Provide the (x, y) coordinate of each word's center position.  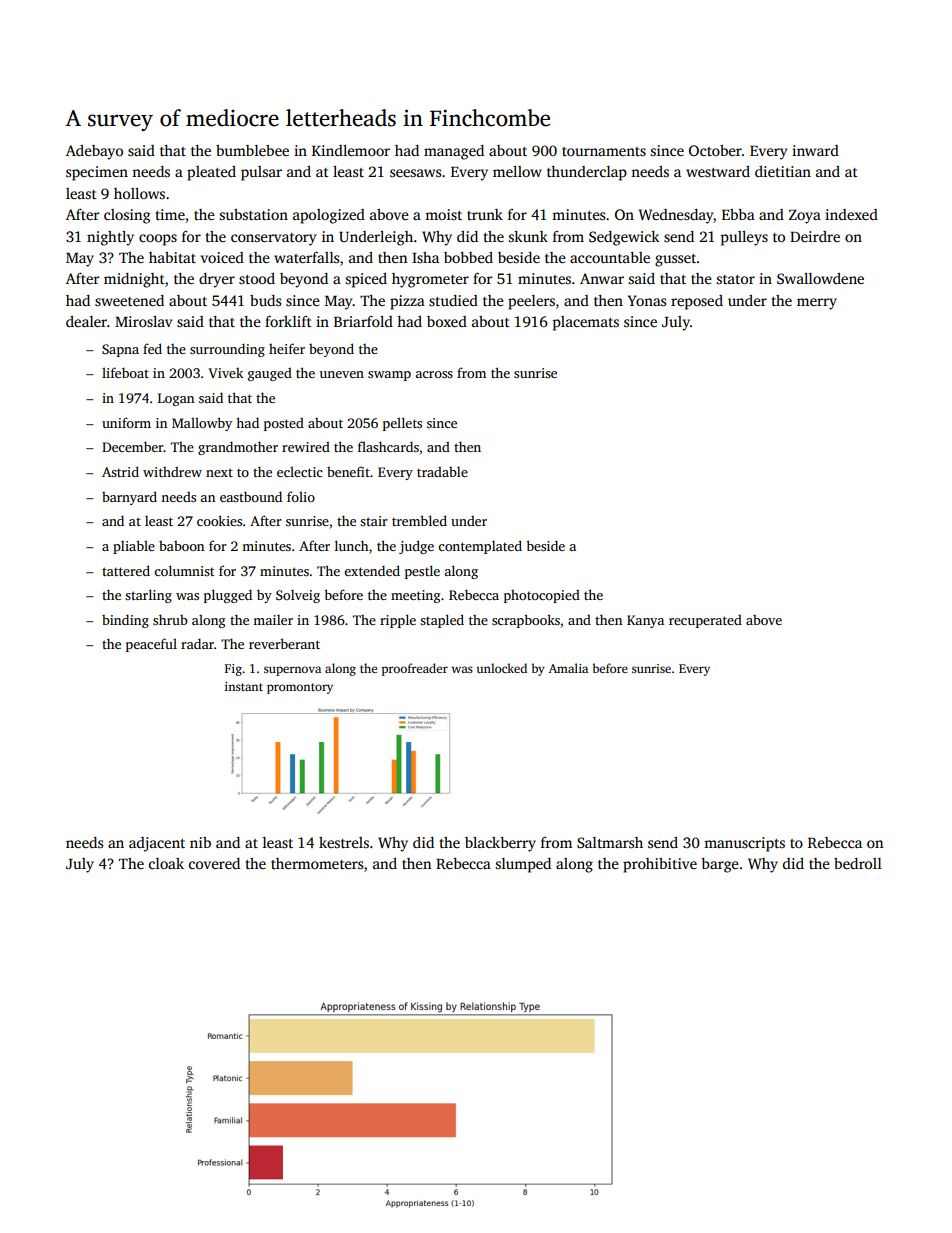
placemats (586, 323)
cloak (166, 863)
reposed (697, 302)
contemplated (480, 547)
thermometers (317, 863)
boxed (447, 321)
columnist (184, 570)
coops (158, 240)
